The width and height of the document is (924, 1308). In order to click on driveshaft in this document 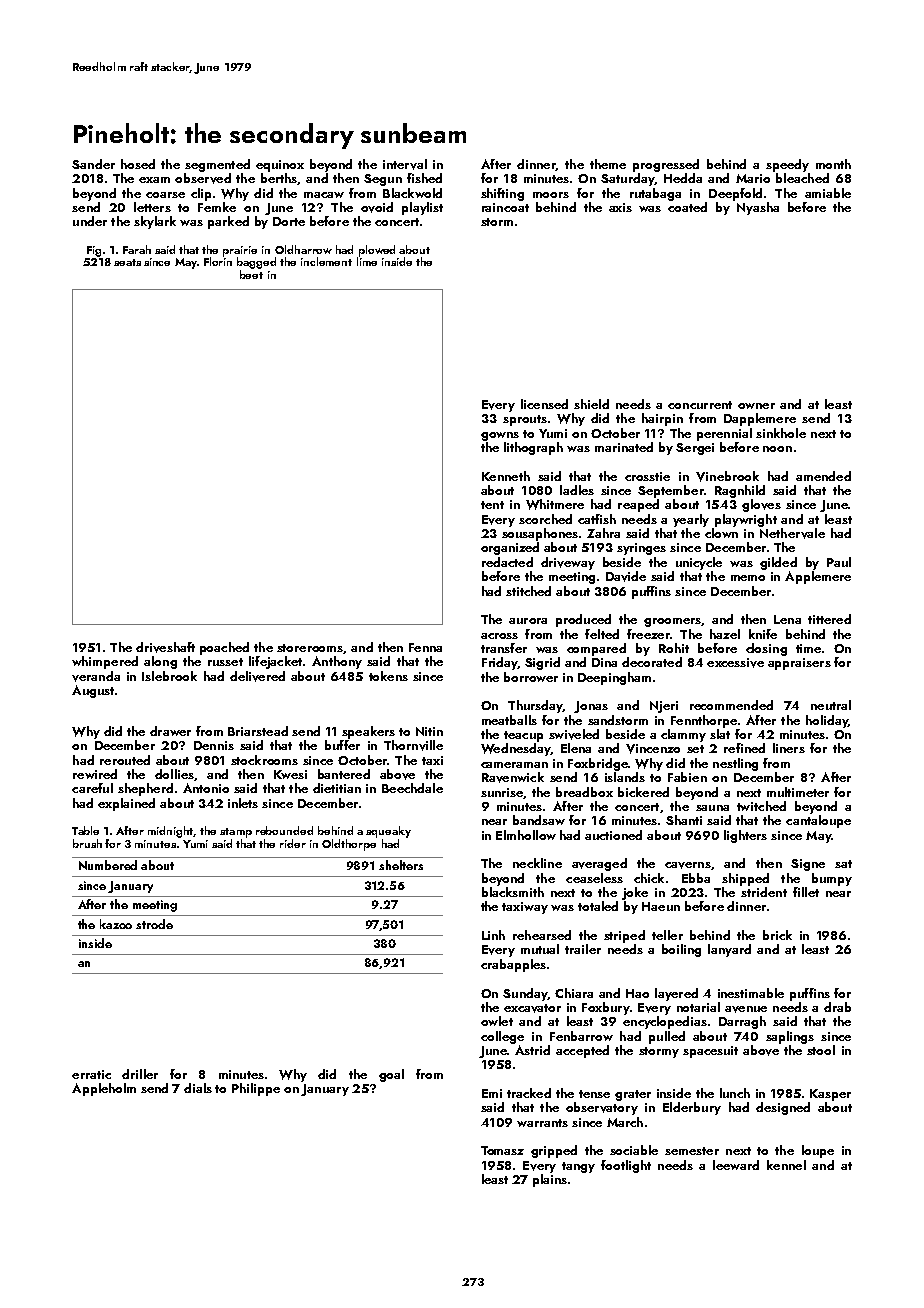, I will do `click(165, 647)`.
